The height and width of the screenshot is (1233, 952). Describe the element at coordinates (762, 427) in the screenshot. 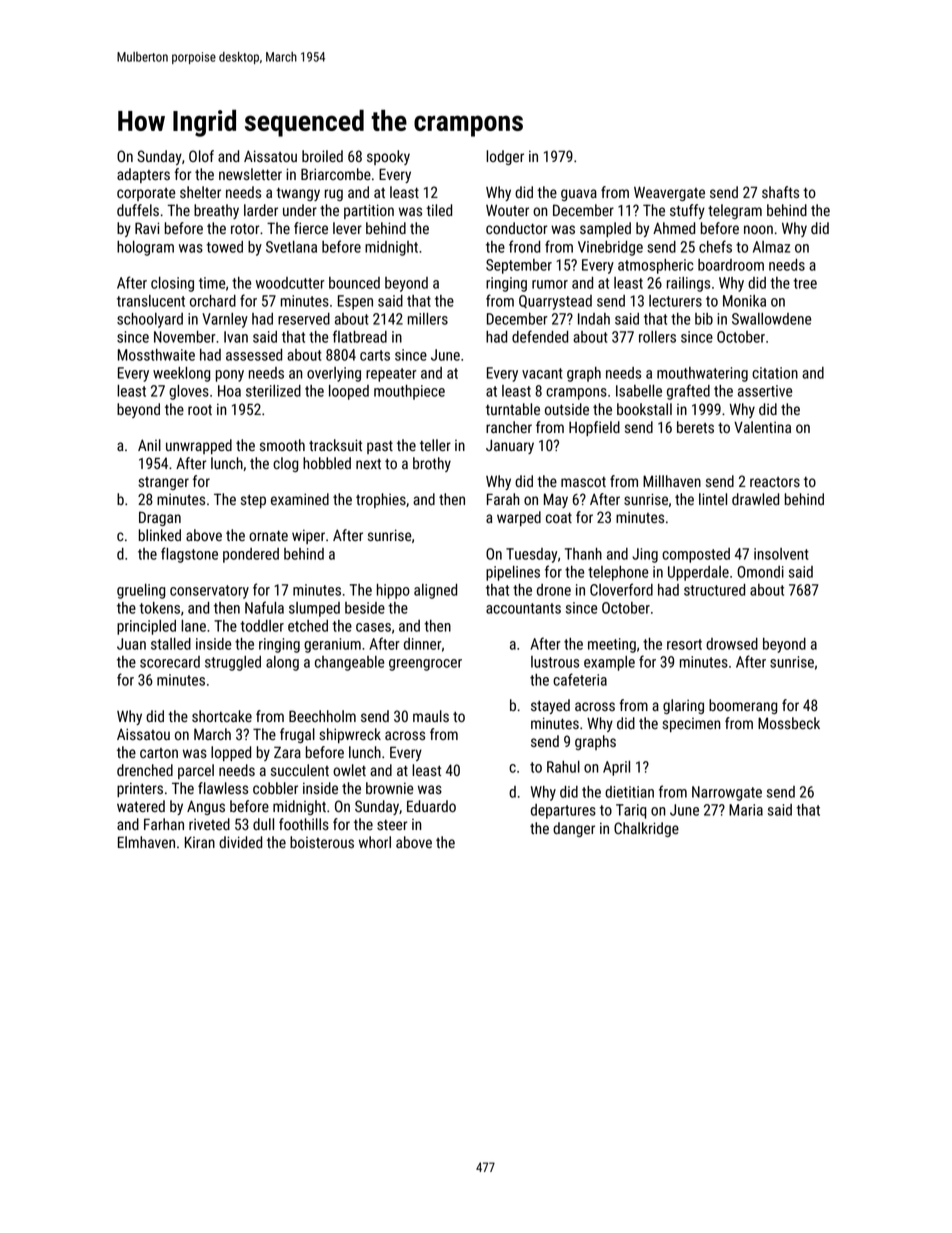

I see `Valentina` at that location.
